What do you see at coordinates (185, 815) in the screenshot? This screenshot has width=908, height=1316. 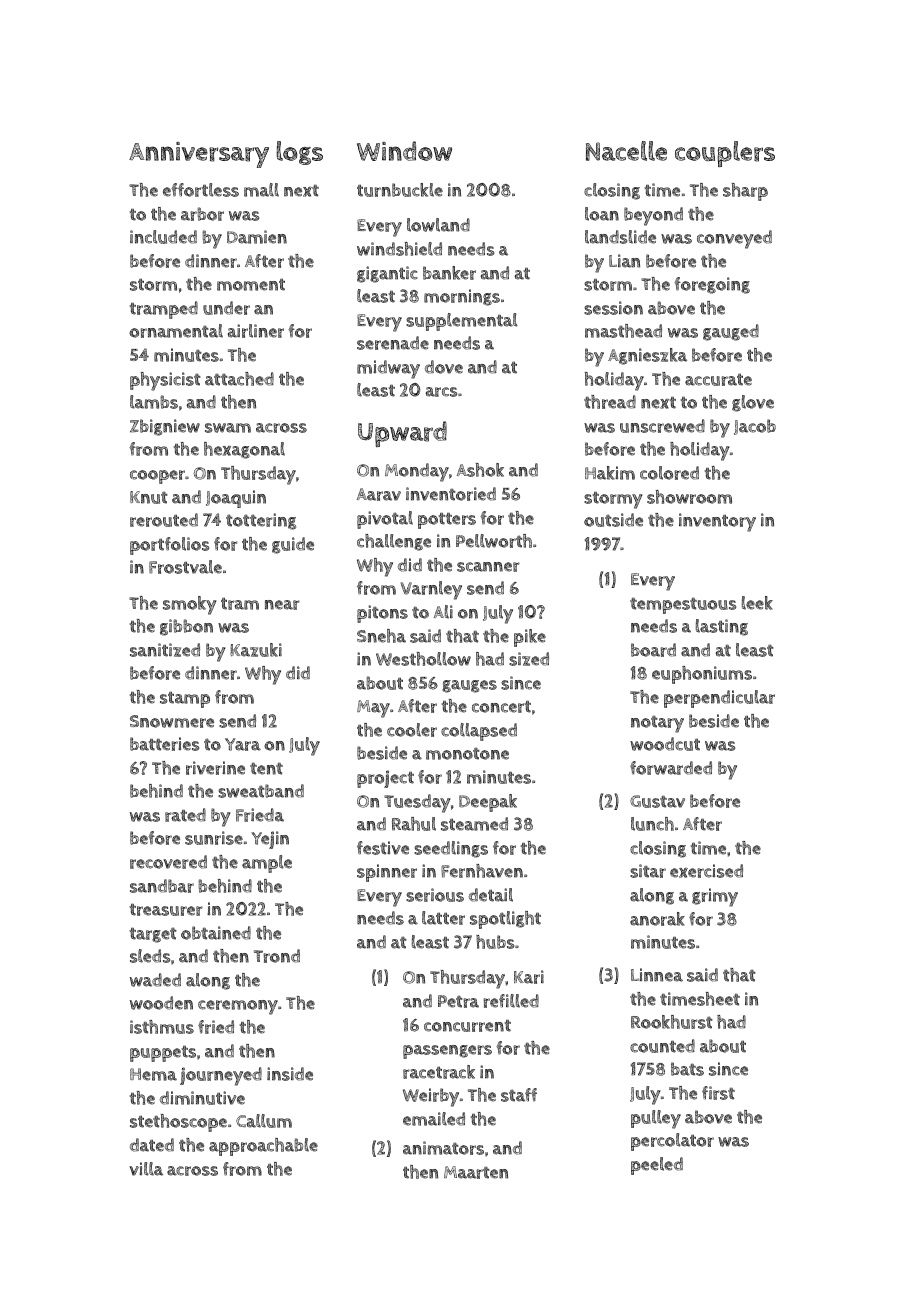 I see `rated` at bounding box center [185, 815].
